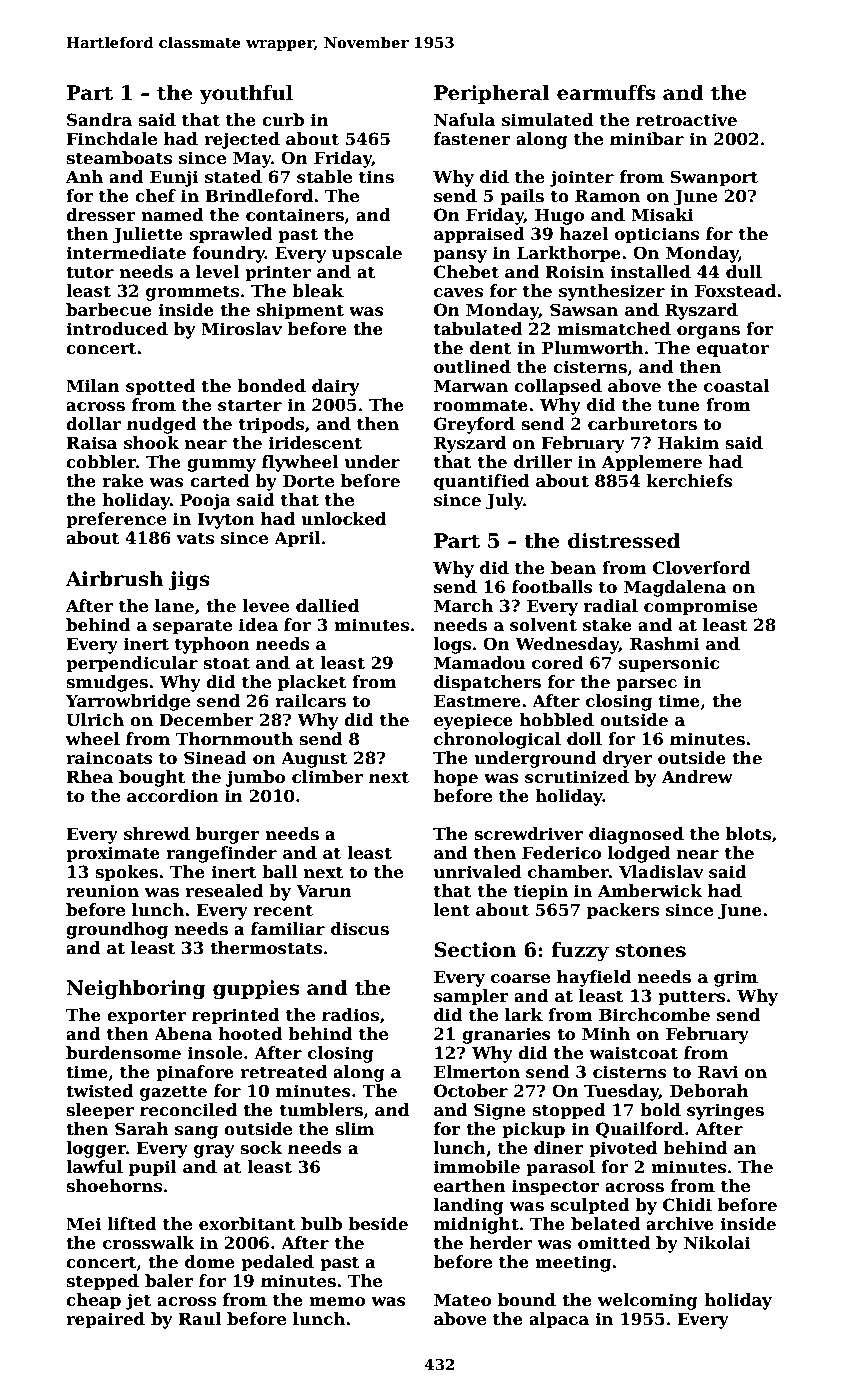 The width and height of the document is (849, 1400). What do you see at coordinates (114, 579) in the document?
I see `Airbrush` at bounding box center [114, 579].
